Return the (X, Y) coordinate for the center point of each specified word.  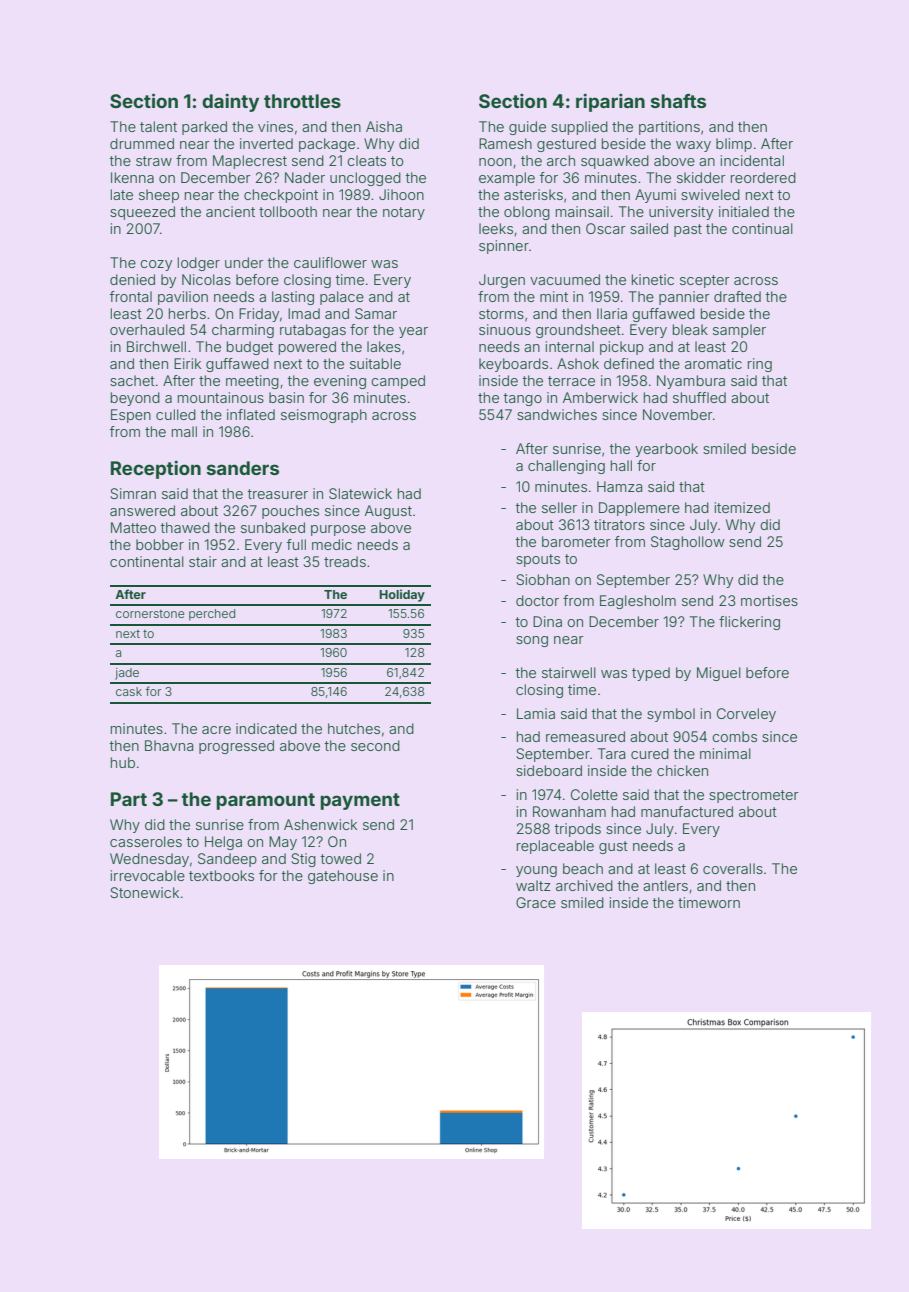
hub (123, 762)
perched (212, 615)
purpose (338, 530)
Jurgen (502, 281)
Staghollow (688, 543)
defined (629, 363)
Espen (131, 416)
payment (360, 801)
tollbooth (288, 211)
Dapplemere (639, 509)
